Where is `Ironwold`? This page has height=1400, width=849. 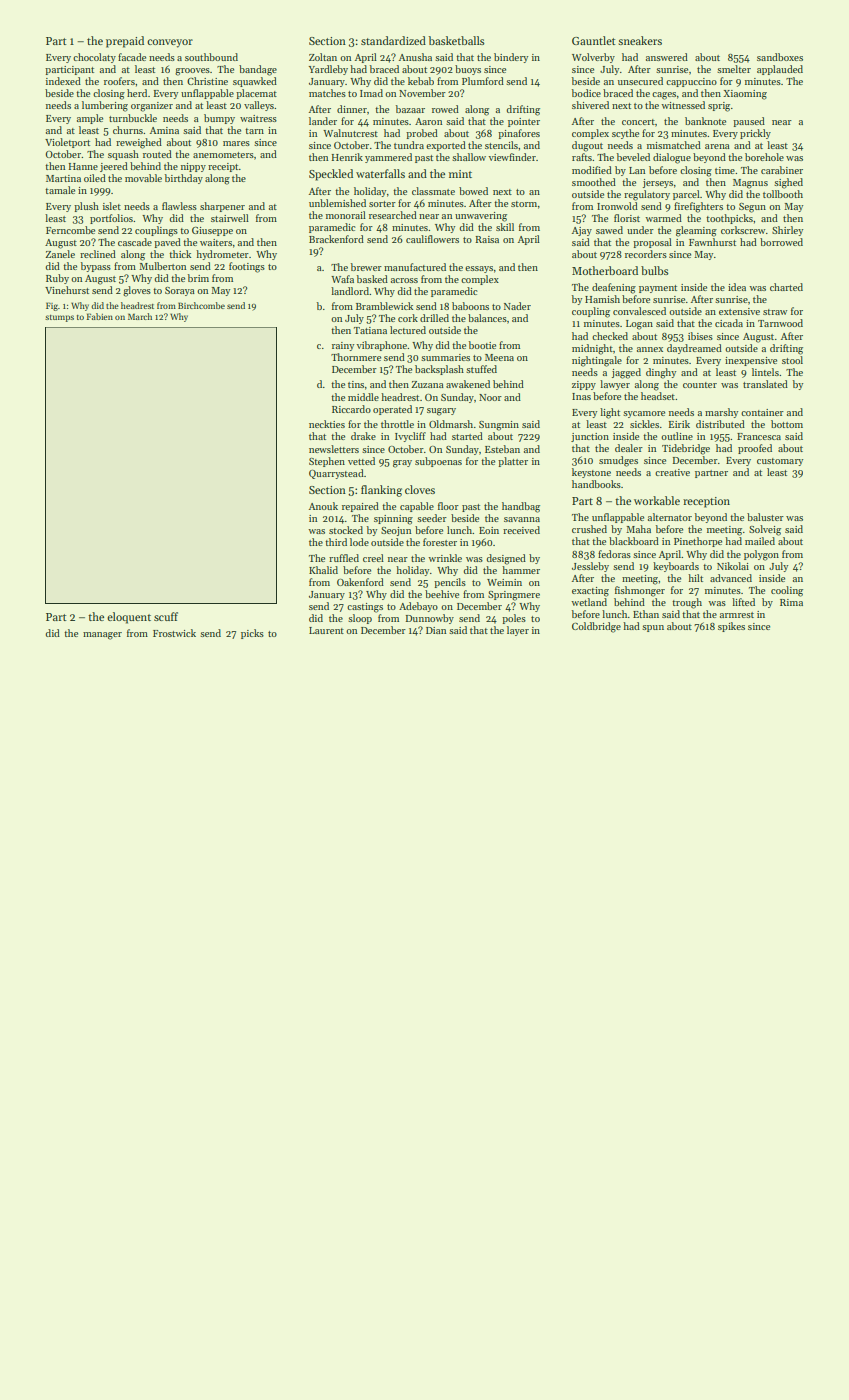
Ironwold is located at coordinates (617, 206).
